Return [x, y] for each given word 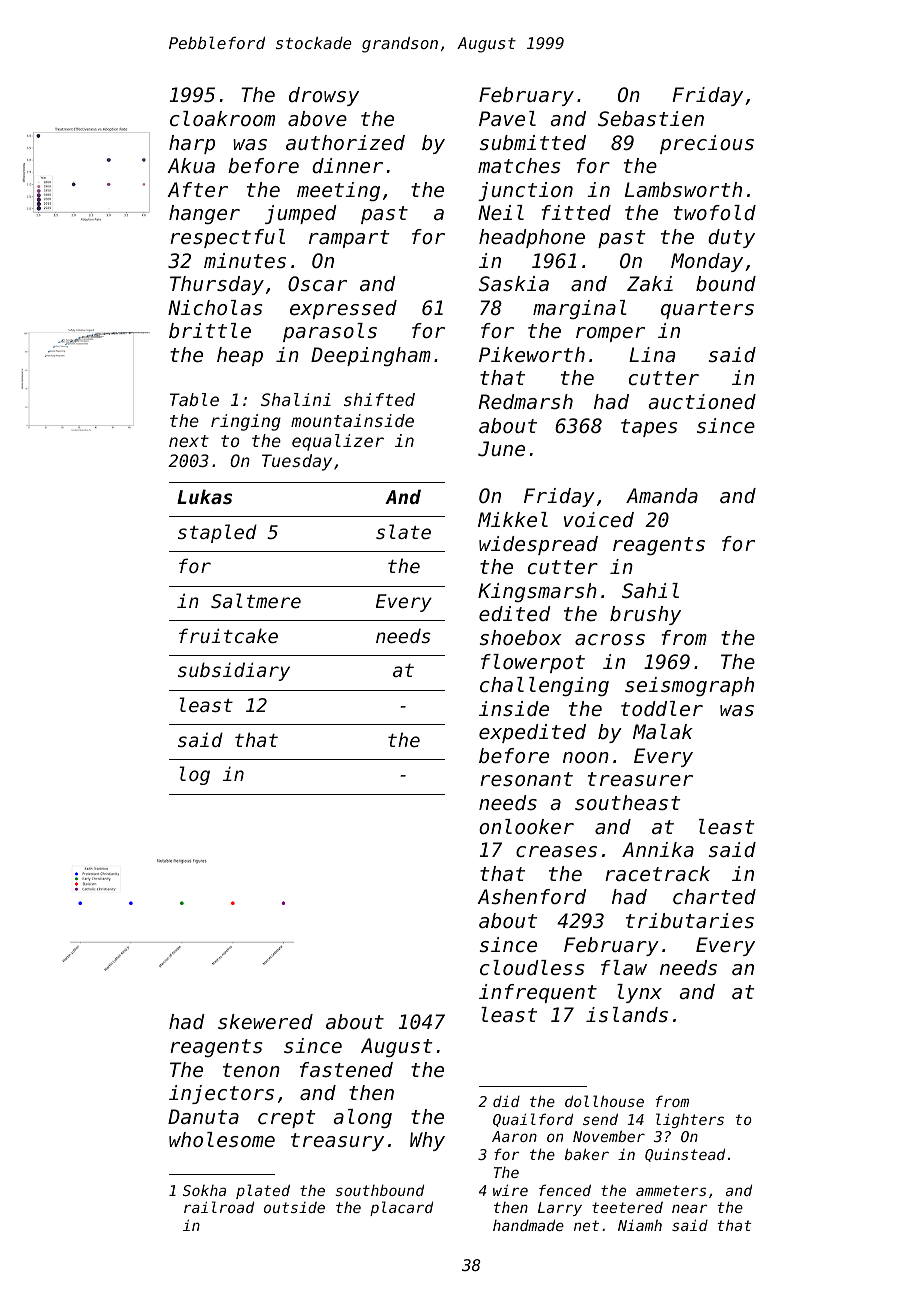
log [194, 775]
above [317, 119]
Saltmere [256, 600]
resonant [526, 779]
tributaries [690, 921]
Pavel [507, 119]
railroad [219, 1207]
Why [427, 1141]
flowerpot [533, 663]
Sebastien [651, 119]
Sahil [650, 590]
